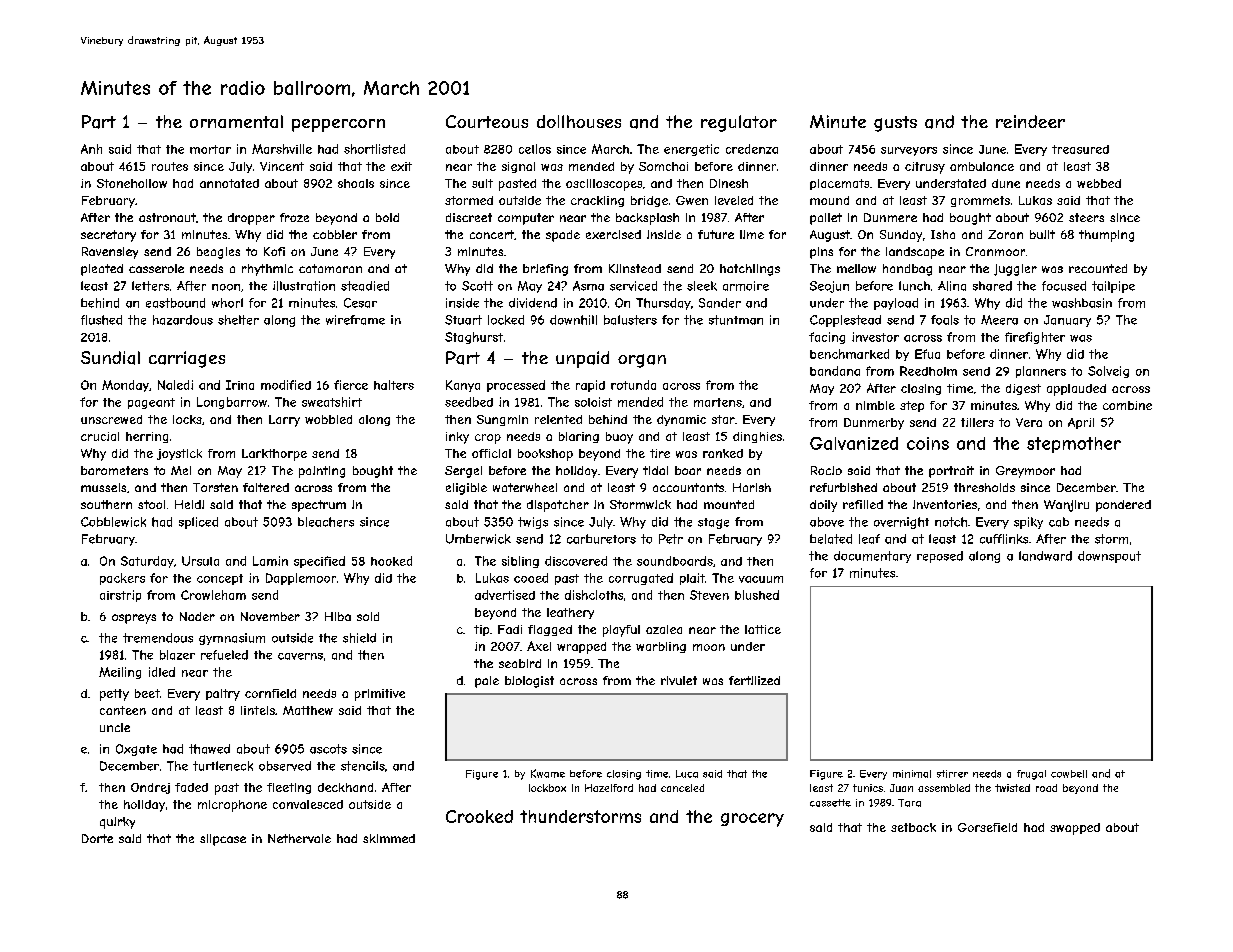 The height and width of the screenshot is (952, 1233). I want to click on nimble, so click(875, 405).
